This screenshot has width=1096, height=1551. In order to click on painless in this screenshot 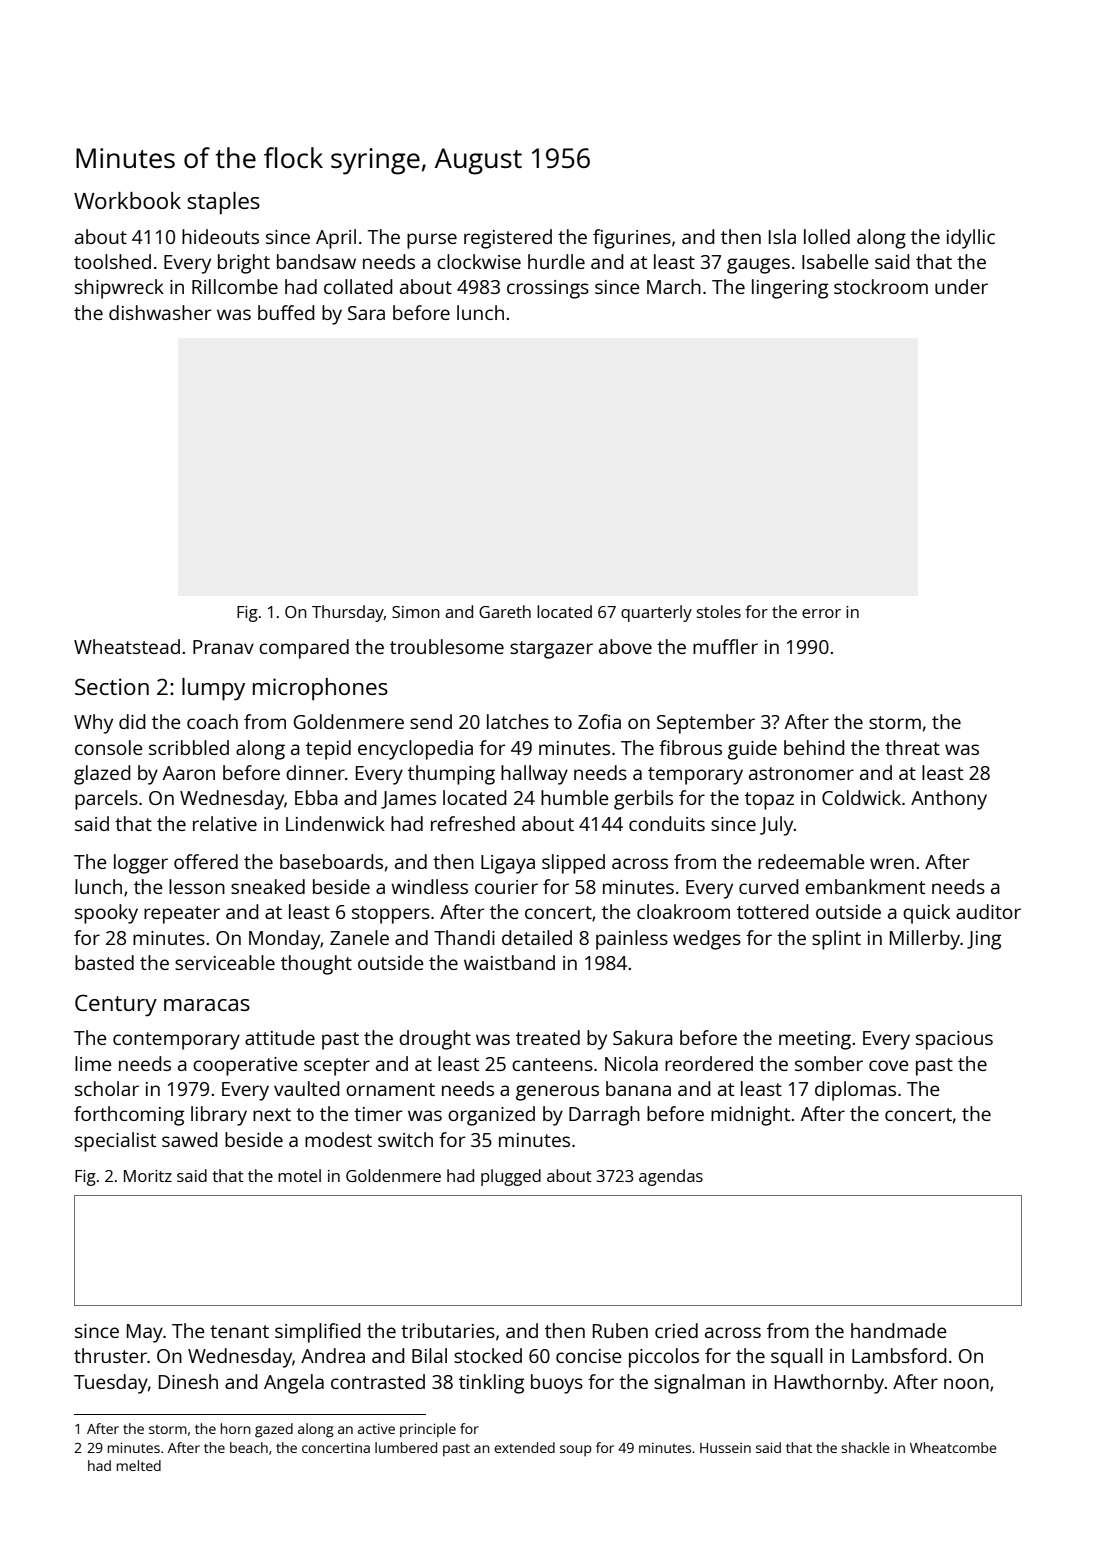, I will do `click(632, 940)`.
